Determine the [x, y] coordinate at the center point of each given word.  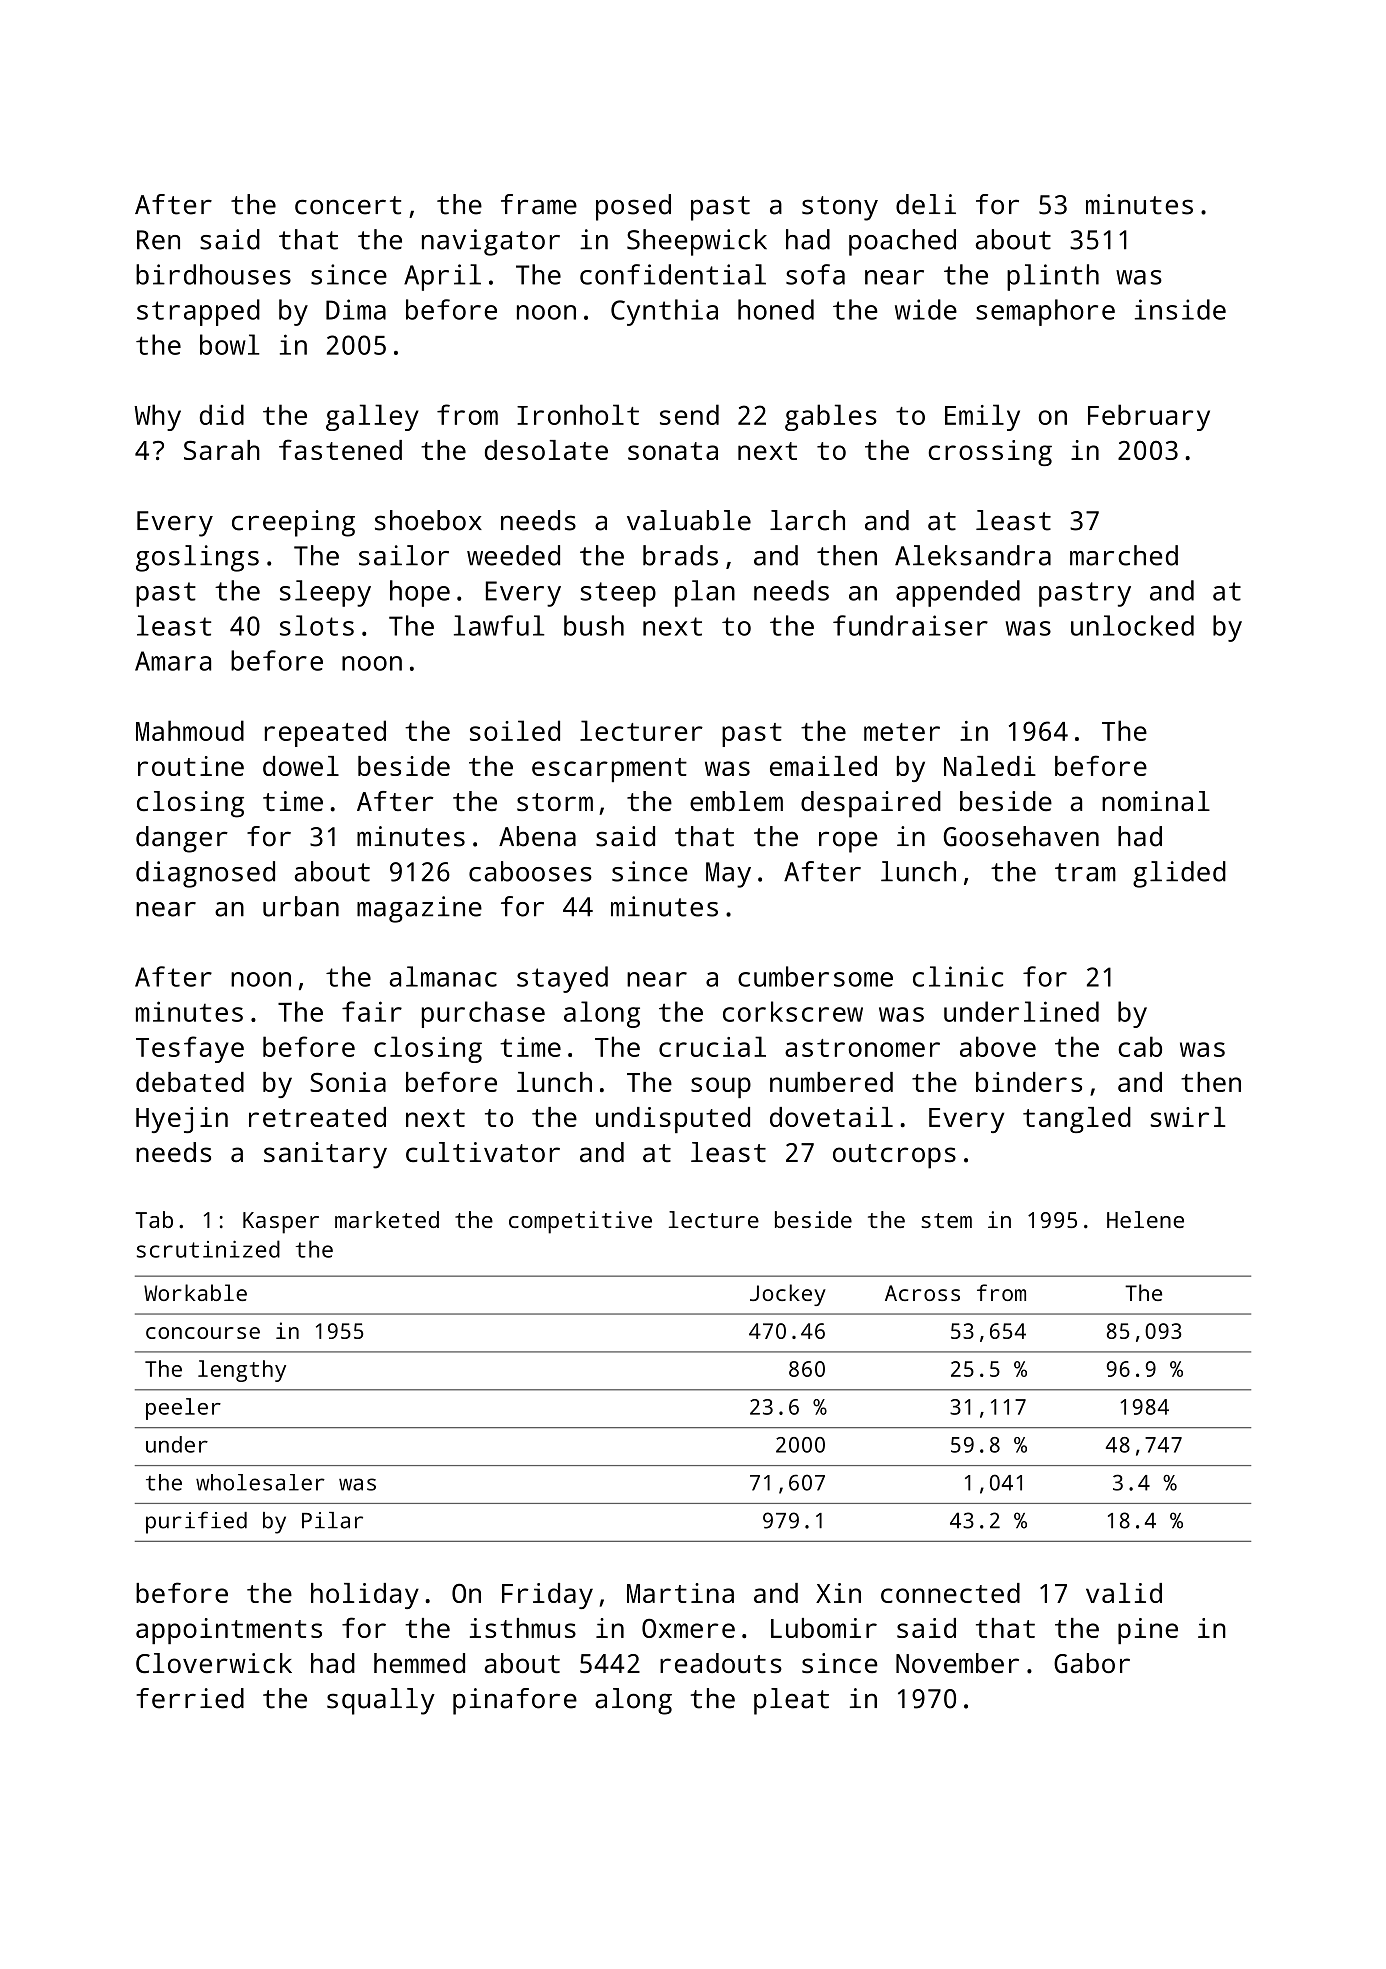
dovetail [831, 1117]
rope [848, 842]
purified [196, 1522]
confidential [673, 274]
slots [317, 625]
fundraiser [910, 625]
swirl [1187, 1117]
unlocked [1132, 625]
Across [922, 1293]
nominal [1156, 801]
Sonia [348, 1082]
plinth [1053, 277]
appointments [229, 1631]
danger [182, 839]
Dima [356, 309]
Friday [547, 1596]
